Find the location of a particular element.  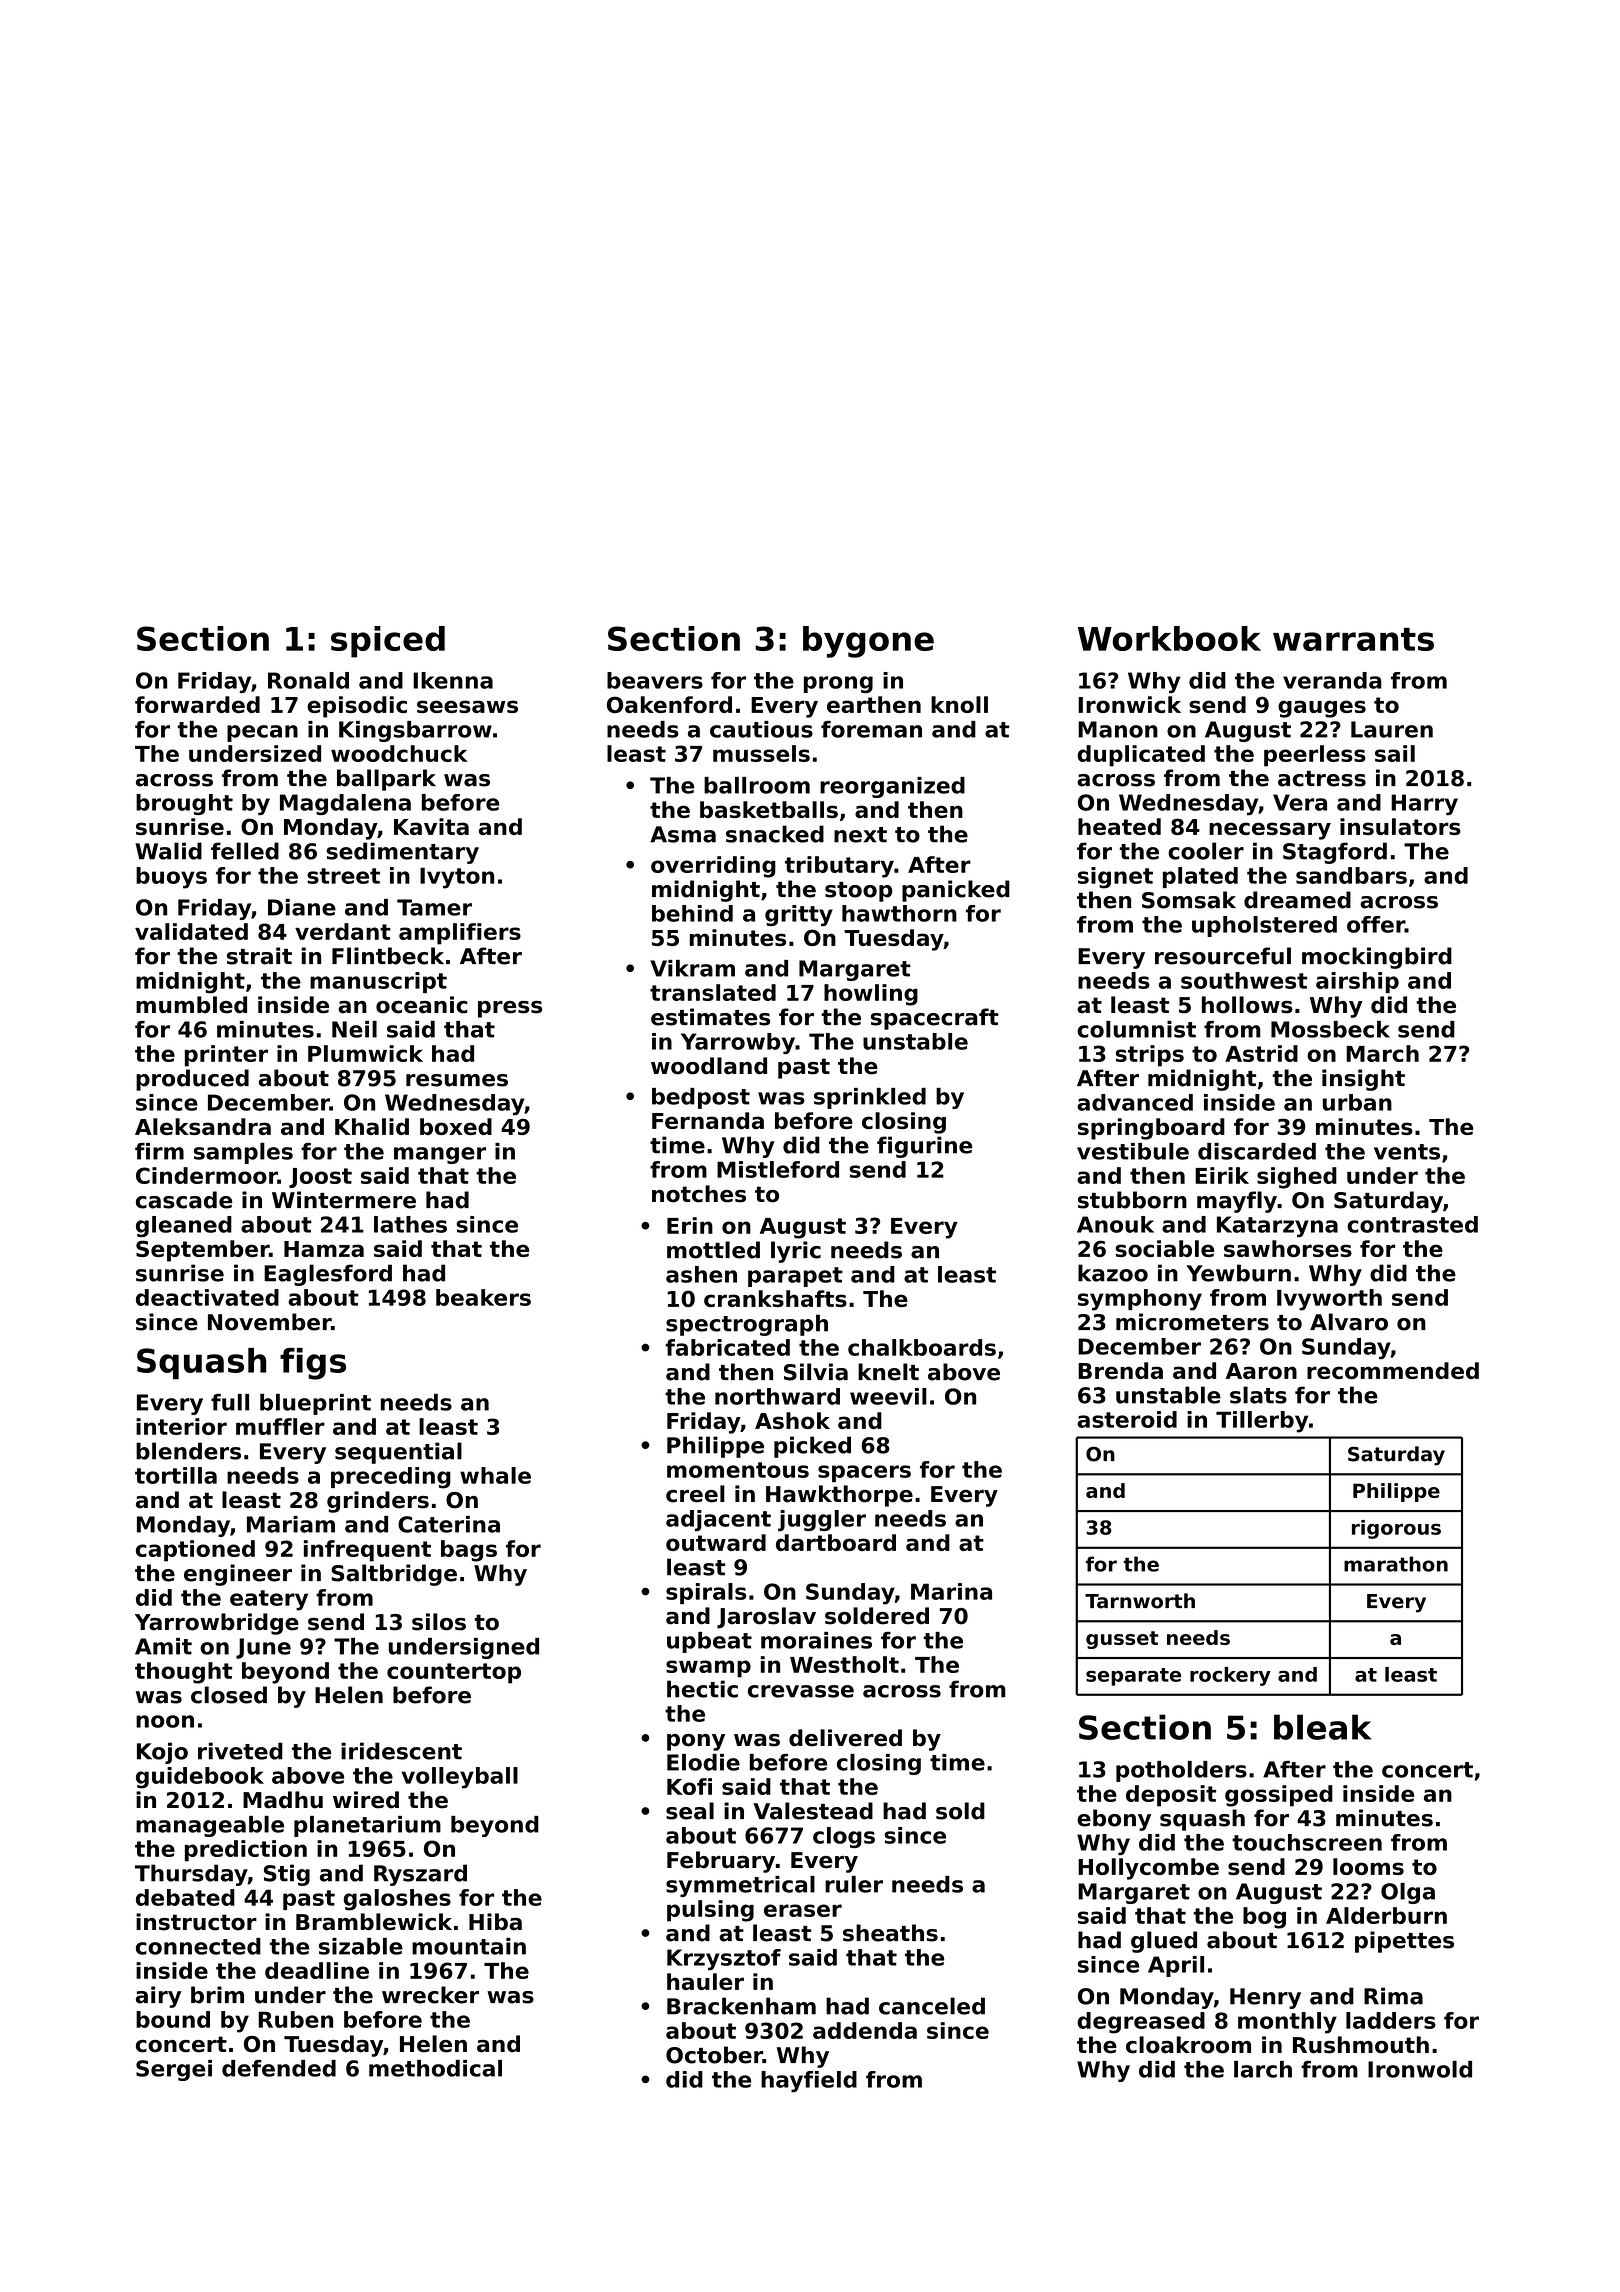

deactivated is located at coordinates (207, 1297).
